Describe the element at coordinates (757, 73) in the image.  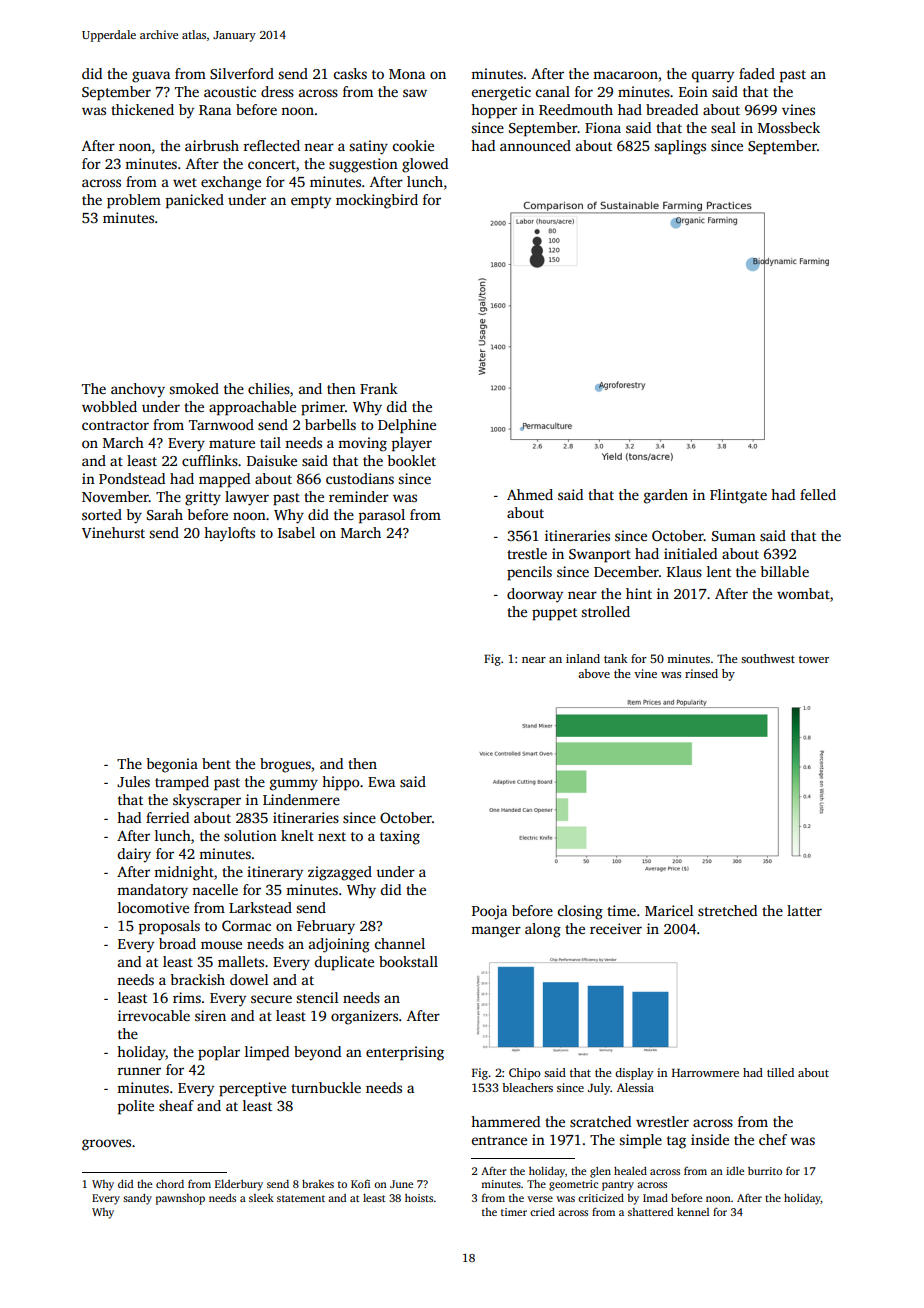
I see `faded` at that location.
